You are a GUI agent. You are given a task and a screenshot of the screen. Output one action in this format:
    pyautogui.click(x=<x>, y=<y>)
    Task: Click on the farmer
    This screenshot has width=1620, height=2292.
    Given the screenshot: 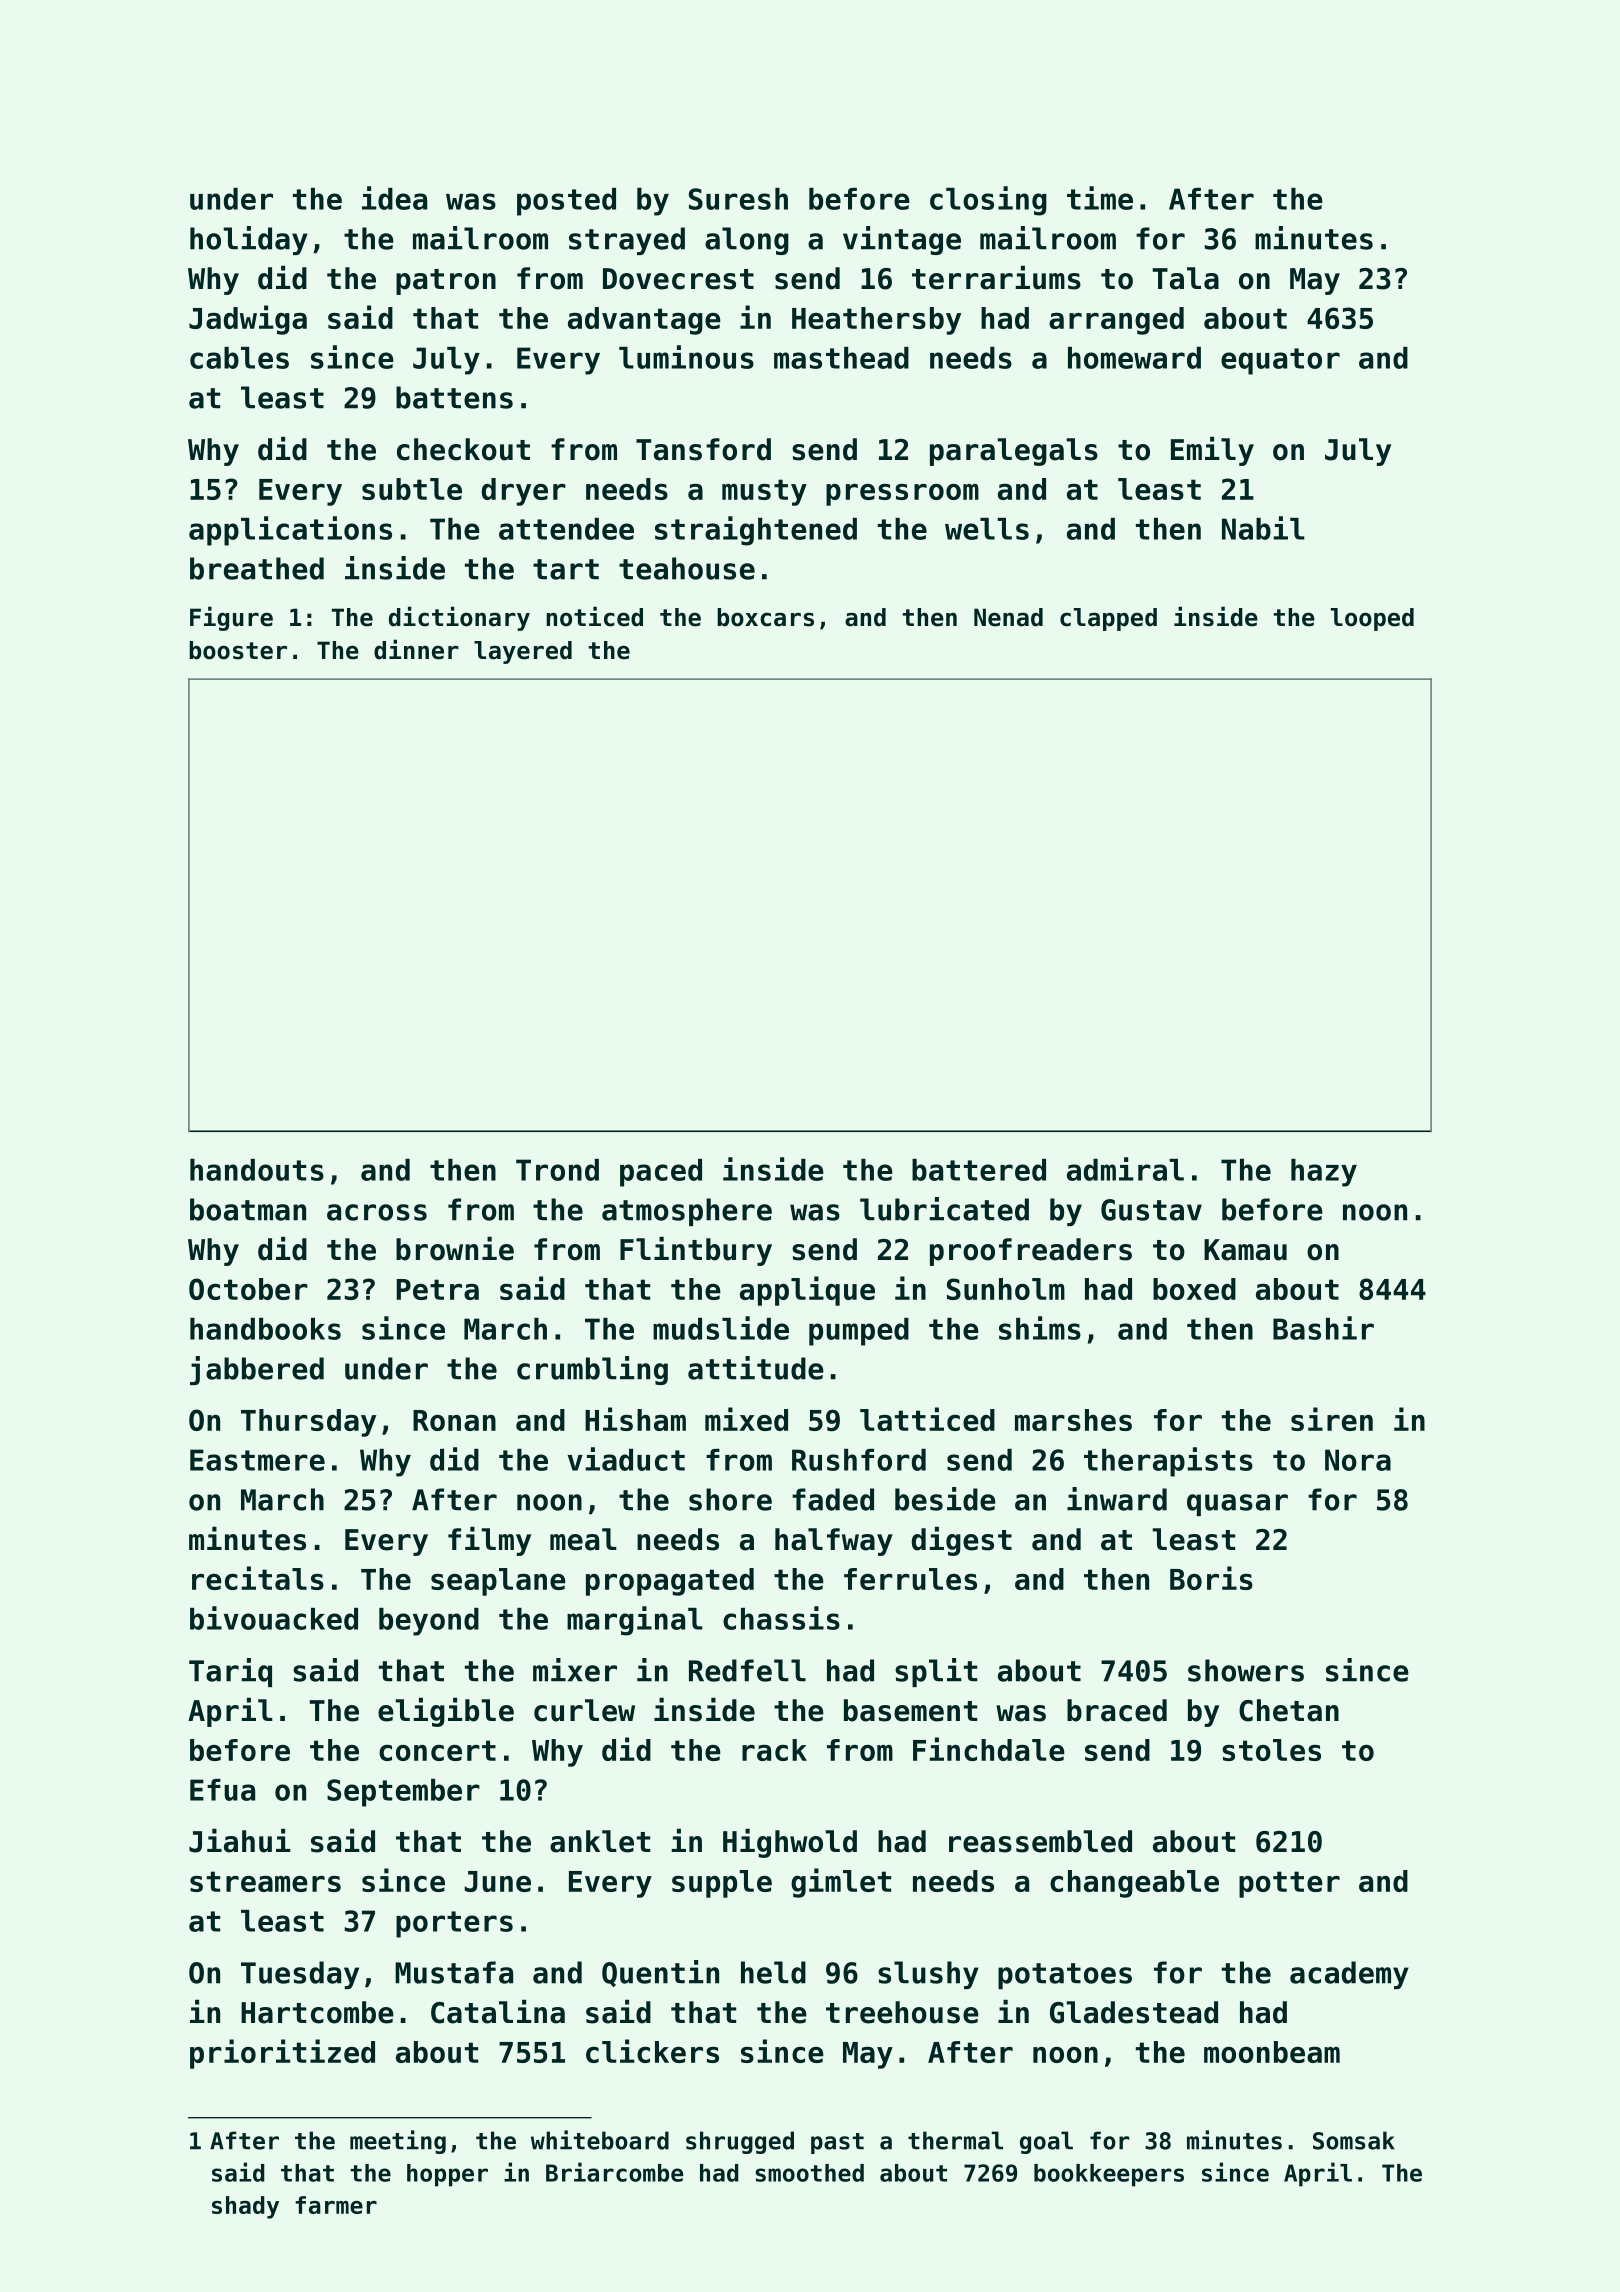 What is the action you would take?
    pyautogui.click(x=336, y=2205)
